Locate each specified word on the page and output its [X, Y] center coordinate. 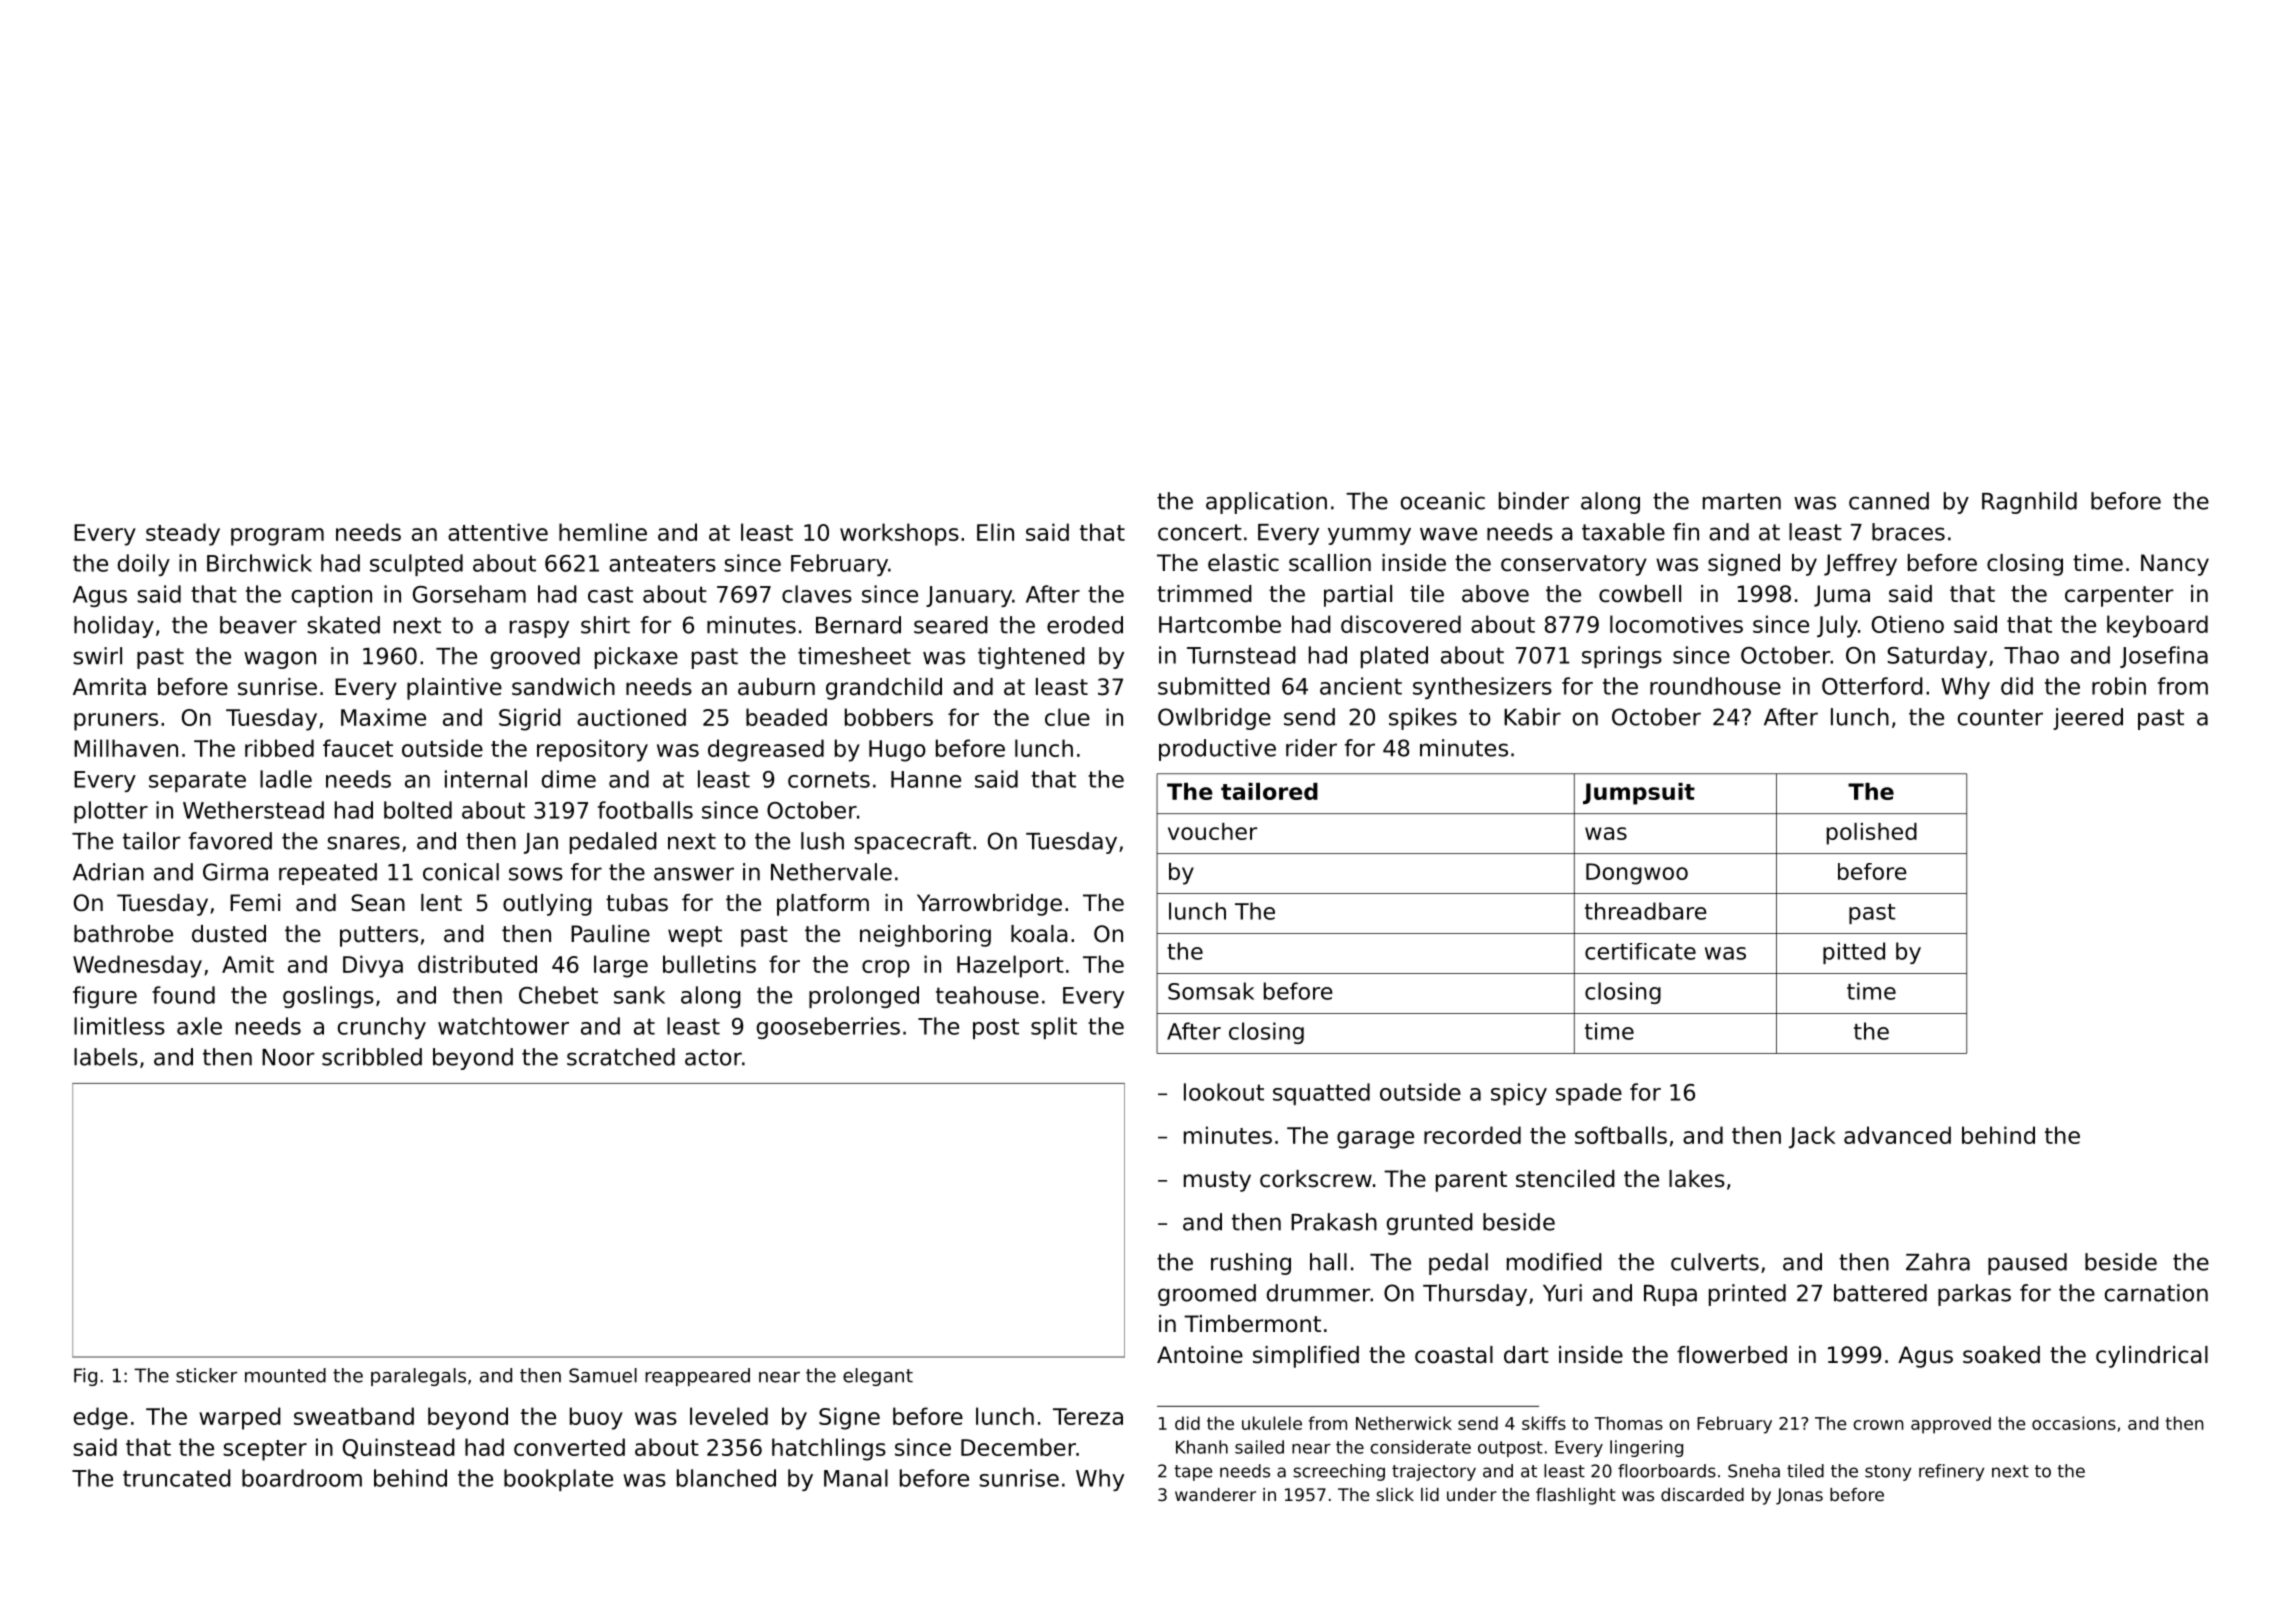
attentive [498, 532]
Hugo [897, 751]
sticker [206, 1375]
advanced [1897, 1135]
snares [363, 843]
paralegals [418, 1377]
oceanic [1443, 501]
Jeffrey [1860, 565]
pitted [1854, 953]
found [183, 995]
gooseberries [828, 1028]
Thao [2031, 655]
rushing [1251, 1264]
